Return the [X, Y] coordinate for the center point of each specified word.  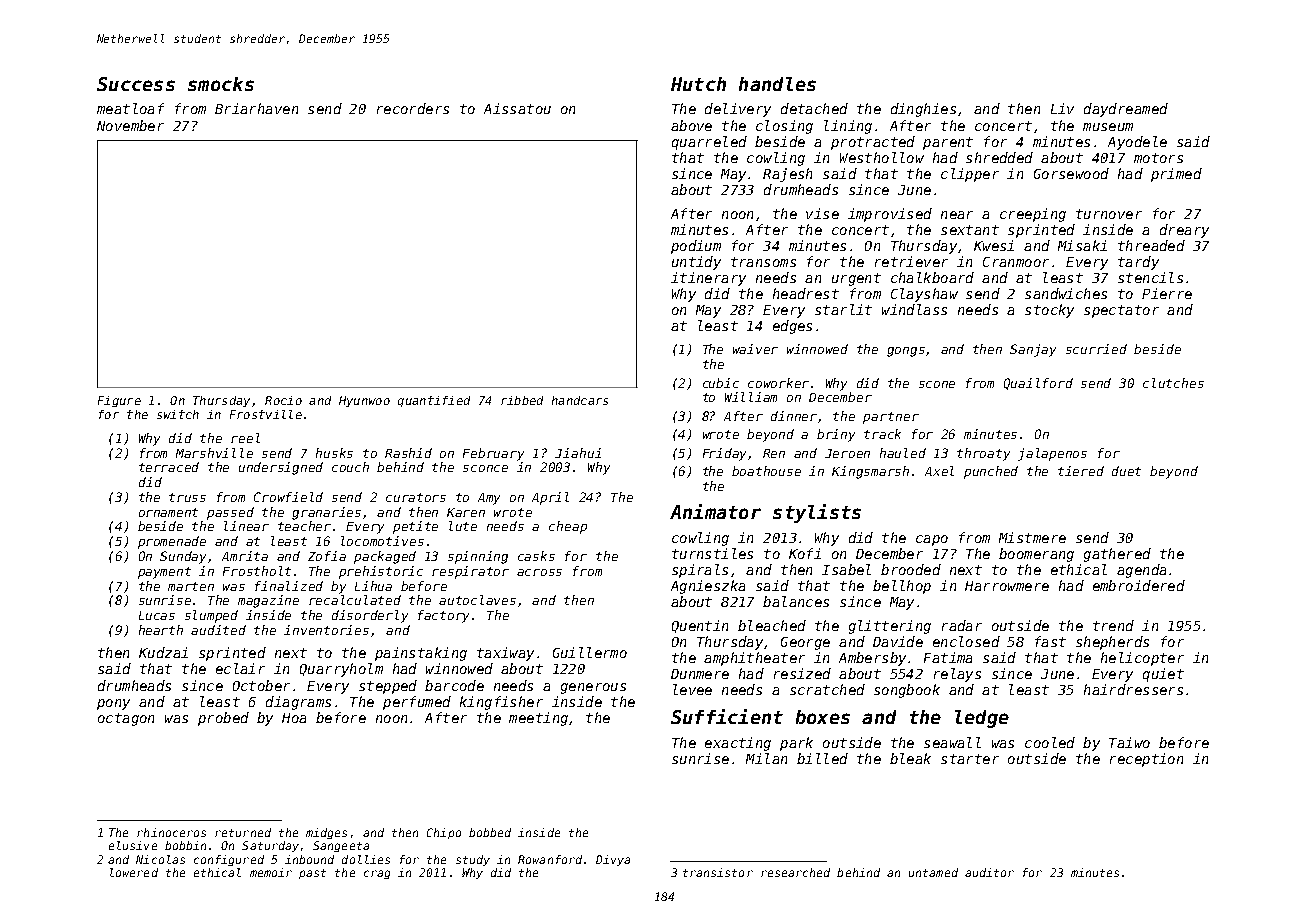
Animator [715, 511]
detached [814, 108]
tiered [1081, 471]
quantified [434, 401]
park [796, 744]
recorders [413, 108]
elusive [133, 845]
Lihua [373, 586]
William [751, 397]
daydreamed [1126, 110]
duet [1126, 471]
